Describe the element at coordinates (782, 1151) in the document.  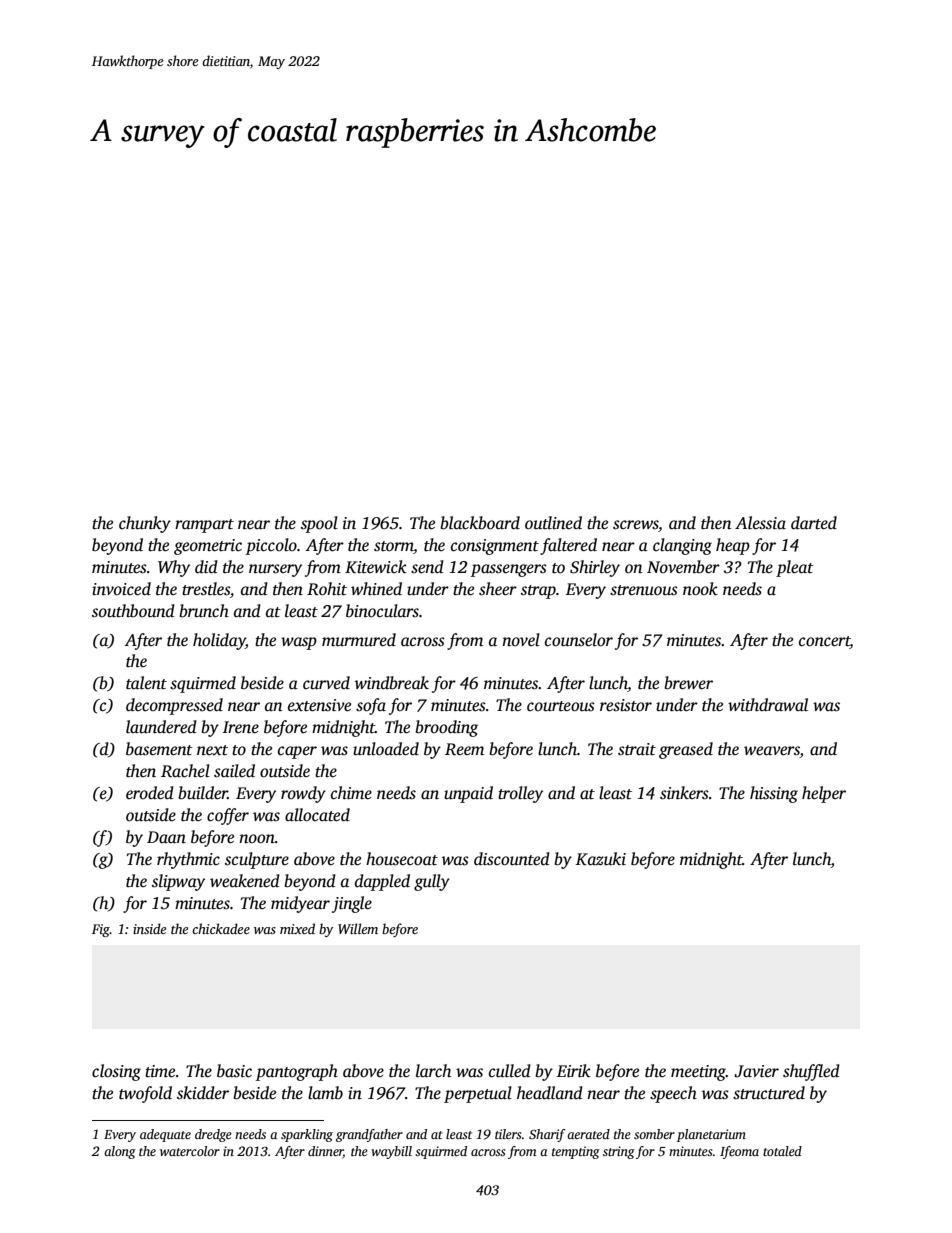
I see `totaled` at that location.
